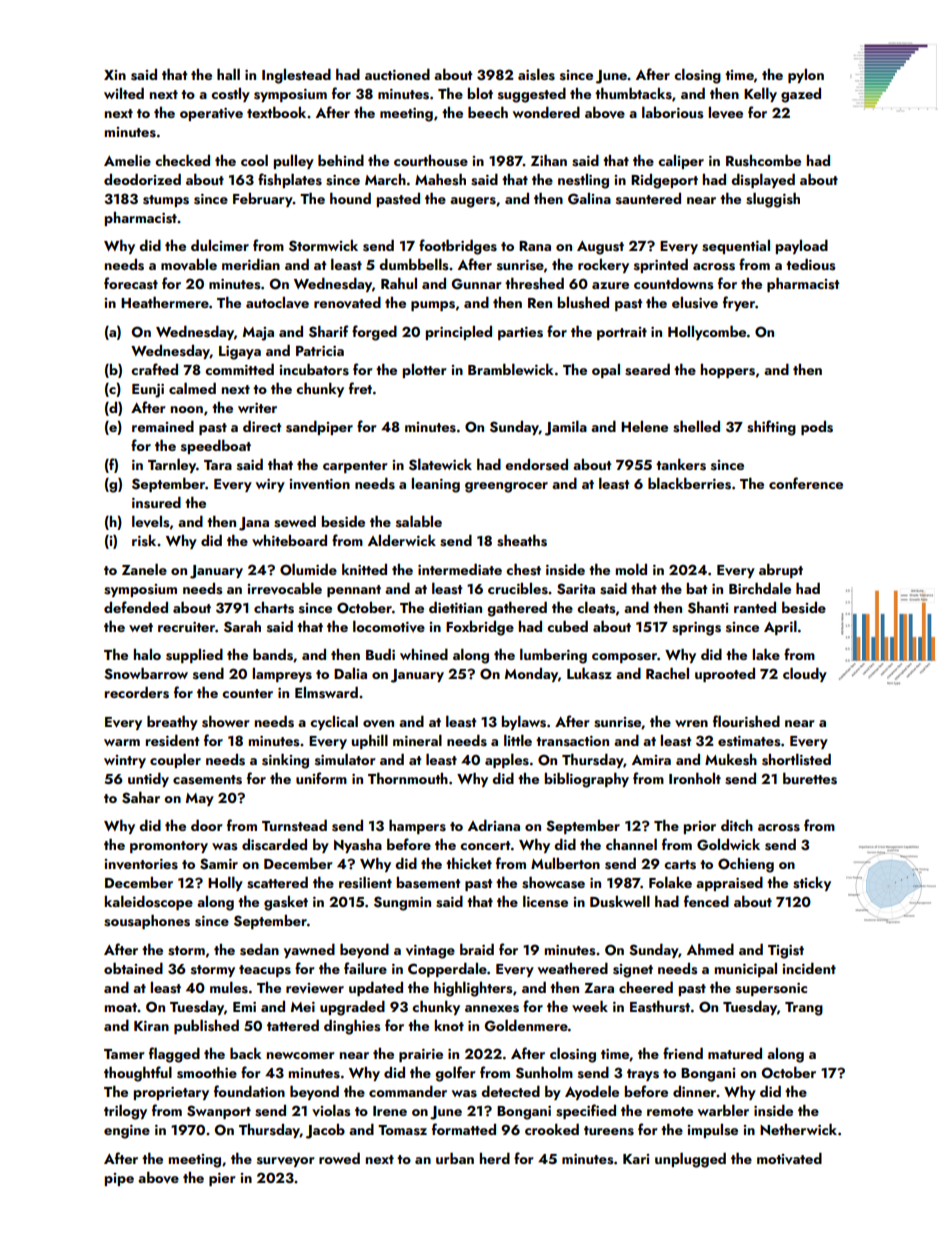  What do you see at coordinates (125, 1112) in the page?
I see `trilogy` at bounding box center [125, 1112].
